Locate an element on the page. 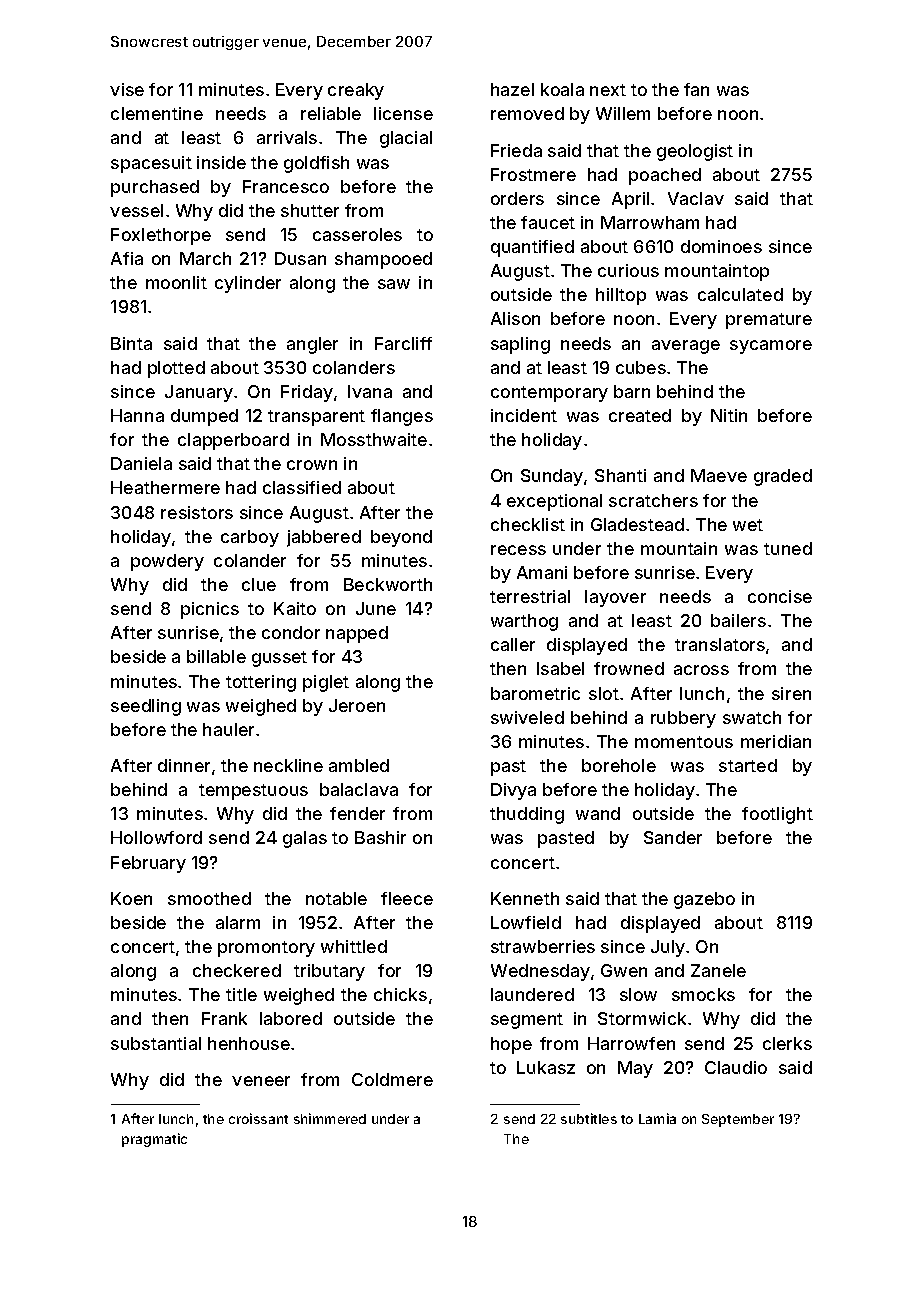 Image resolution: width=924 pixels, height=1311 pixels. Zanele is located at coordinates (718, 970).
